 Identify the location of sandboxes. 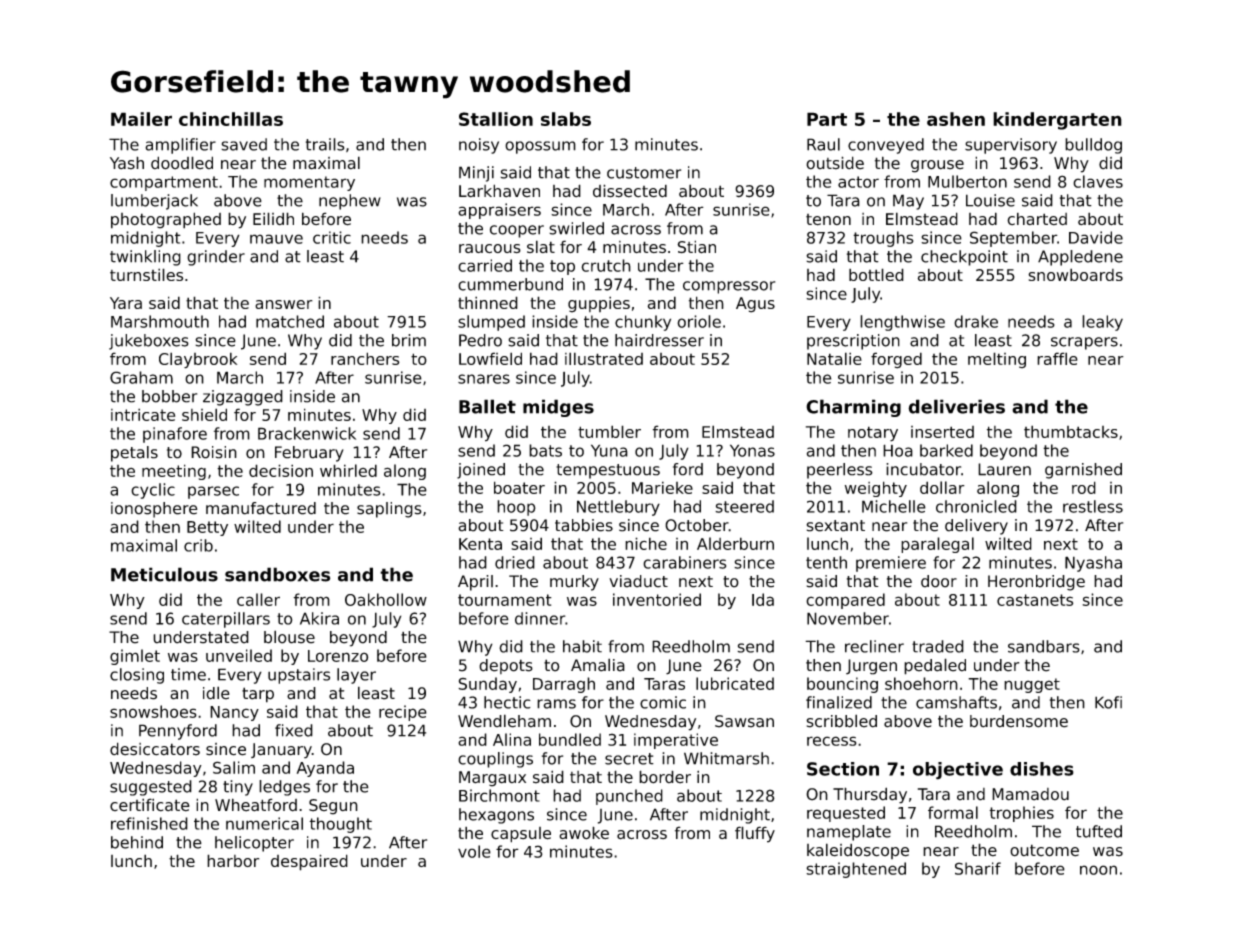
(277, 574).
